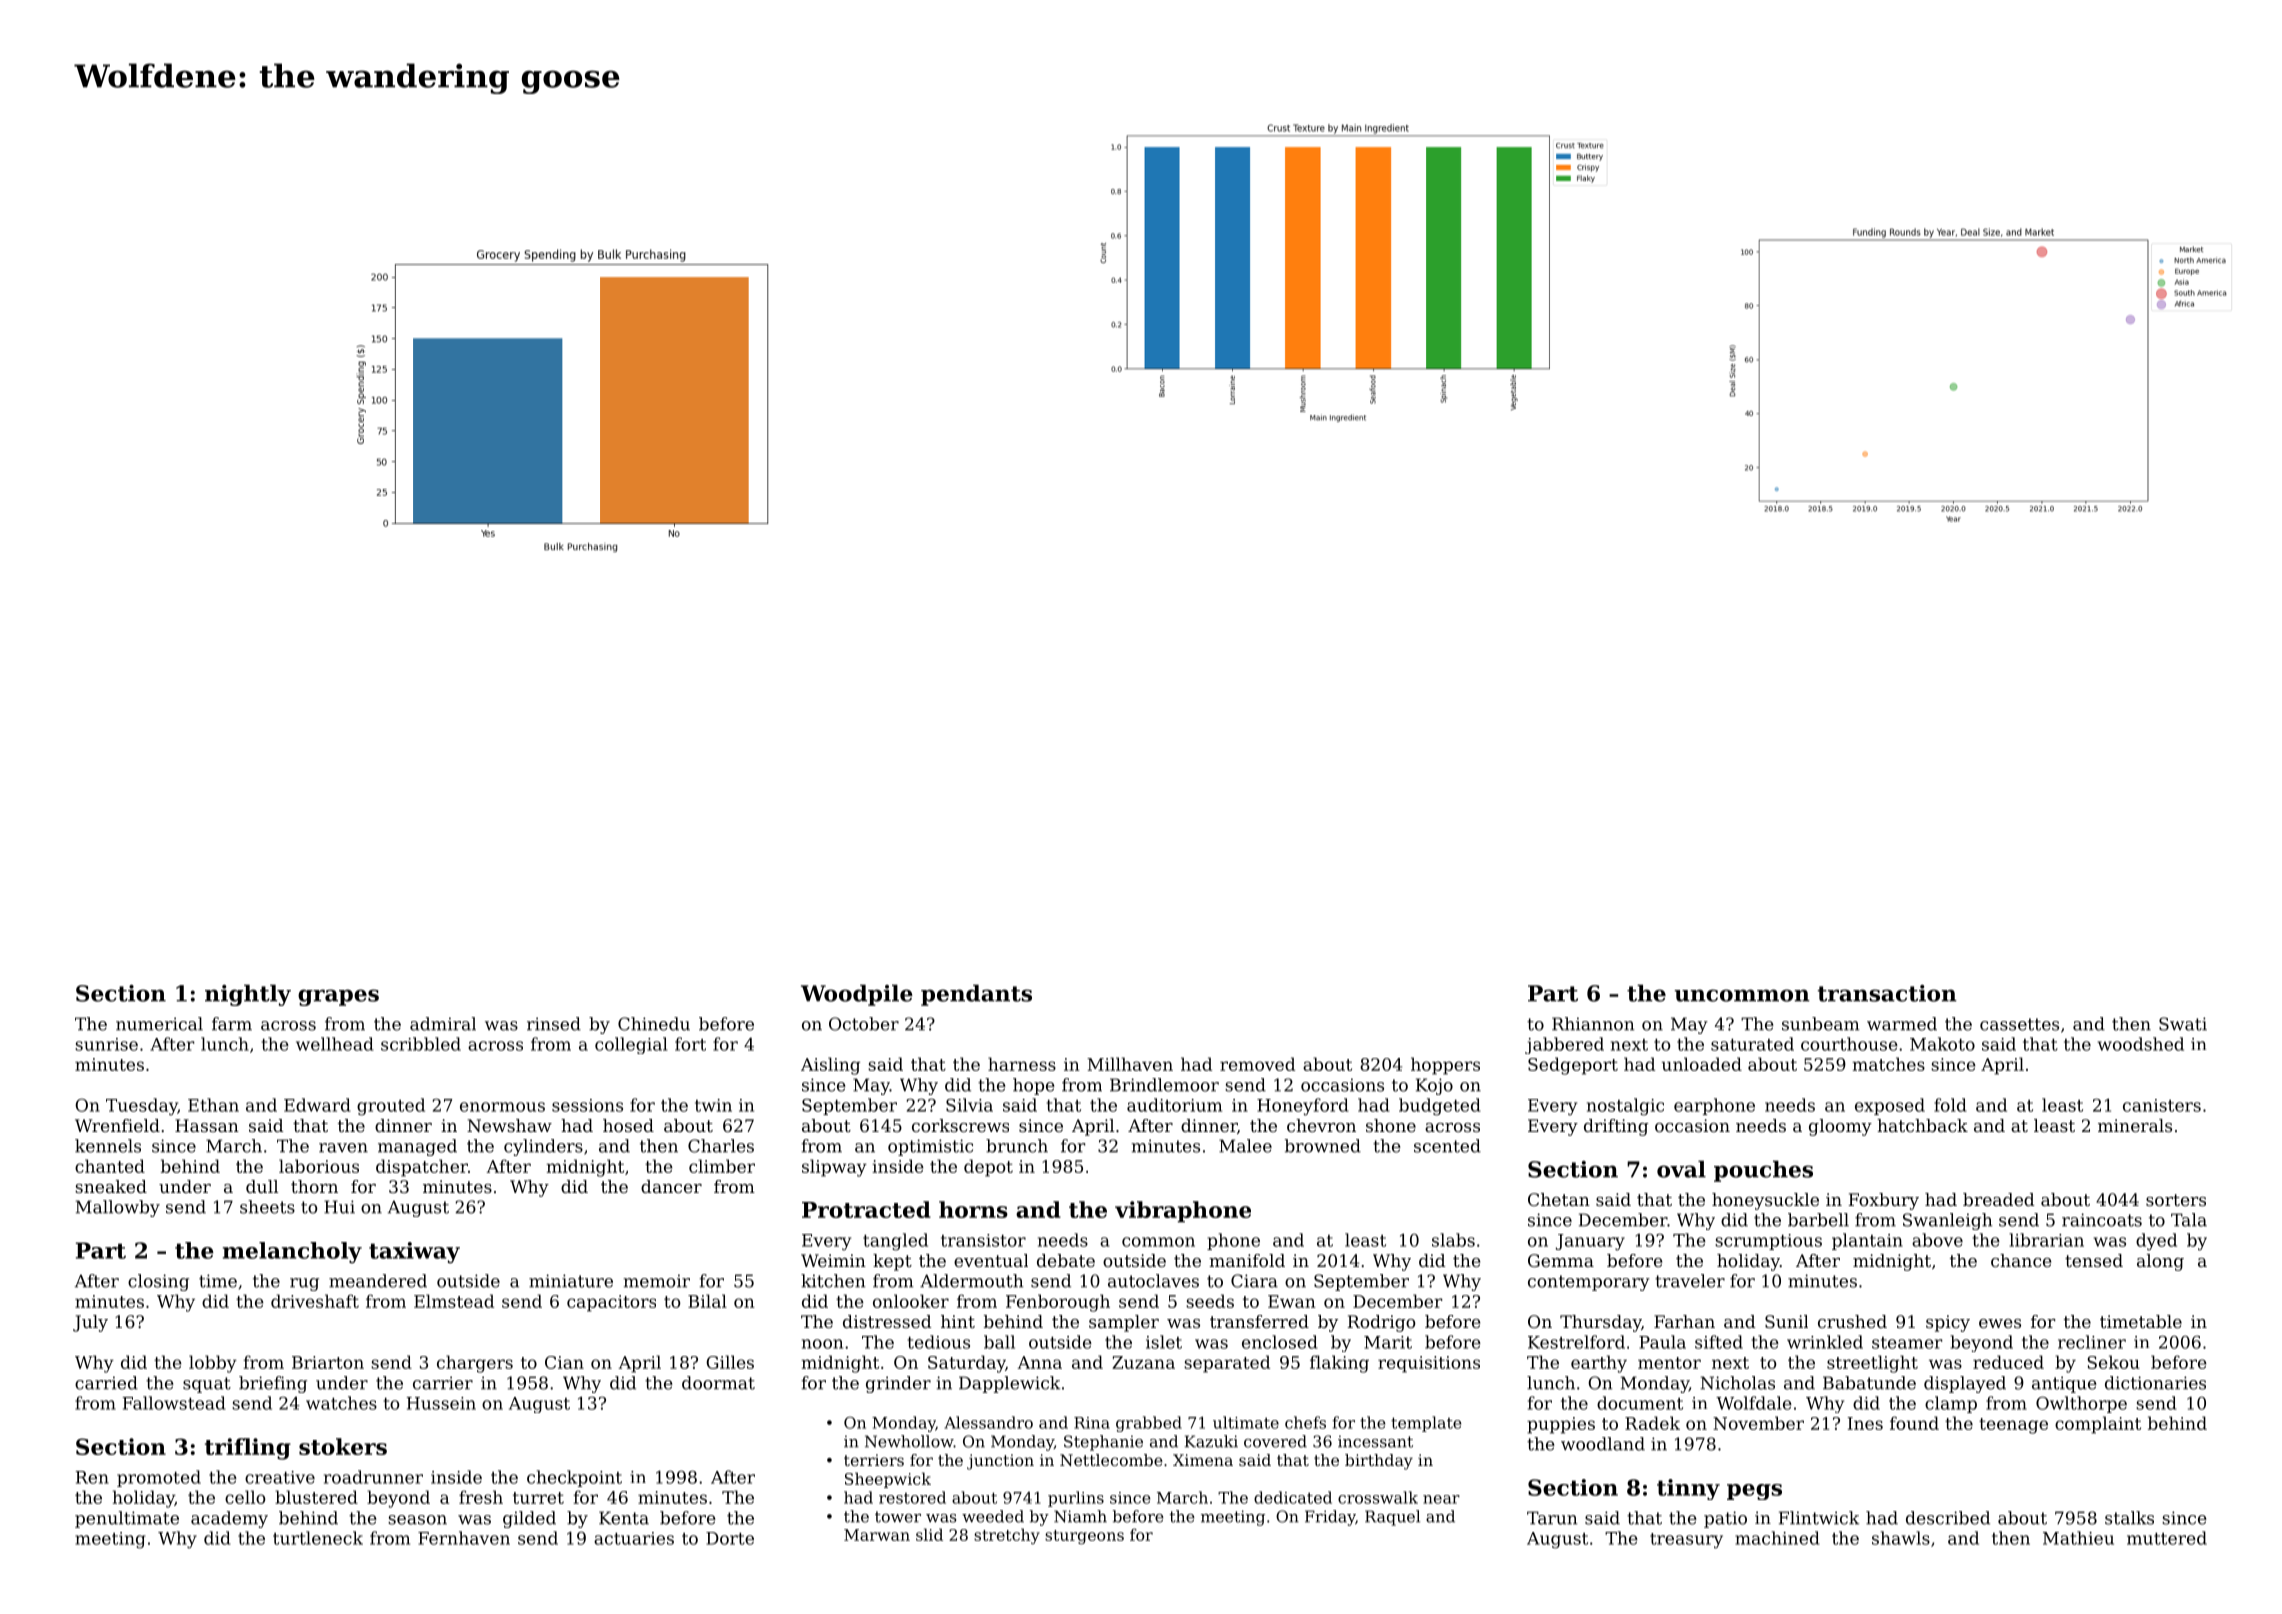 This page has height=1614, width=2282. What do you see at coordinates (1887, 993) in the page?
I see `transaction` at bounding box center [1887, 993].
